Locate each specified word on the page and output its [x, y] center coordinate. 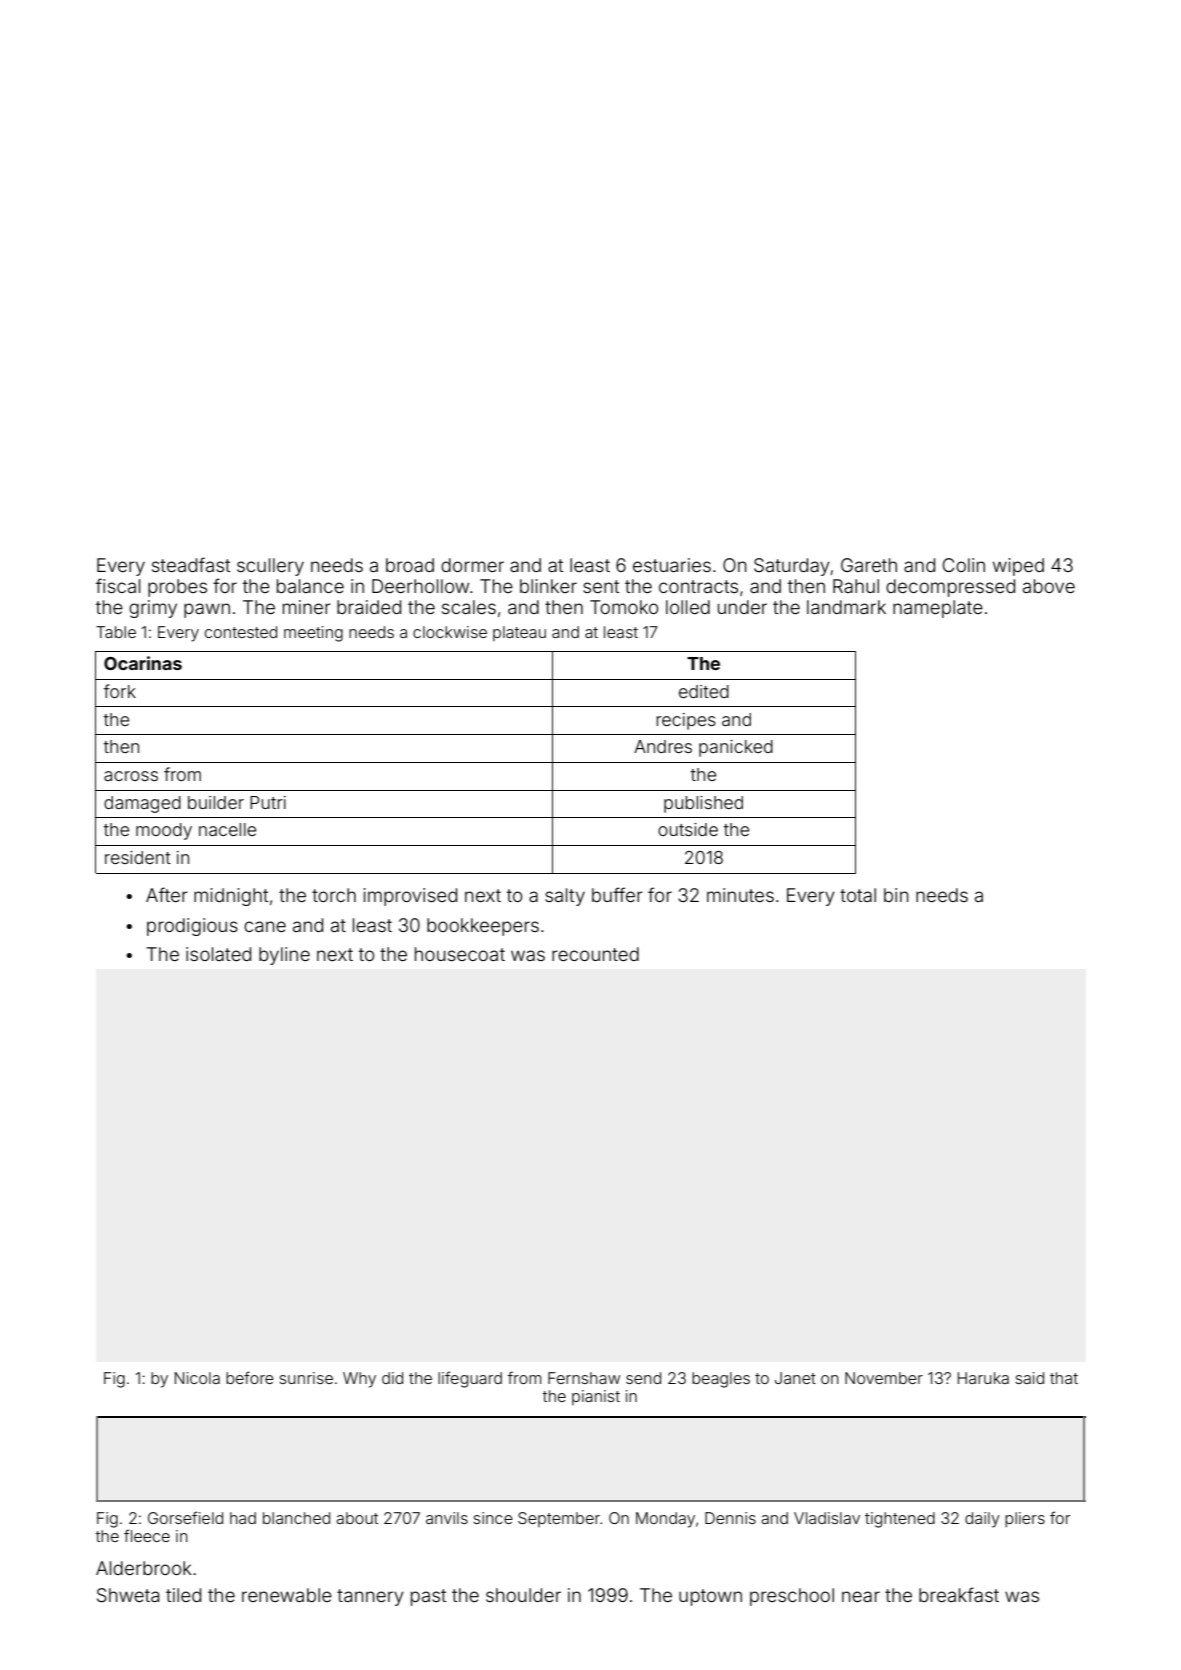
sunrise [306, 1378]
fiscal [118, 585]
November [884, 1378]
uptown [710, 1597]
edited [704, 691]
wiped [1018, 567]
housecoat [460, 954]
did [392, 1378]
